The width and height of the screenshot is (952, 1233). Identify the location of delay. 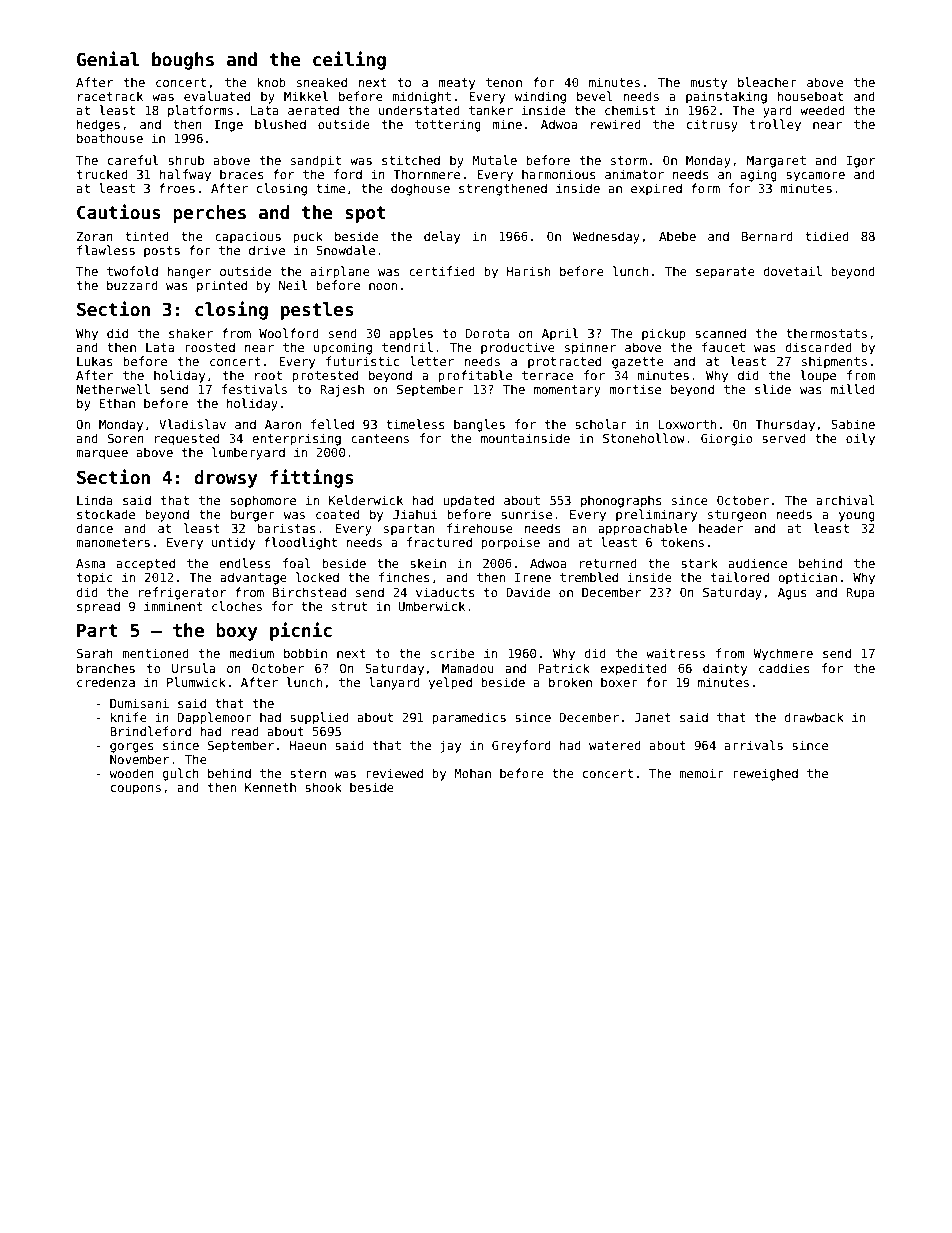
(442, 237).
